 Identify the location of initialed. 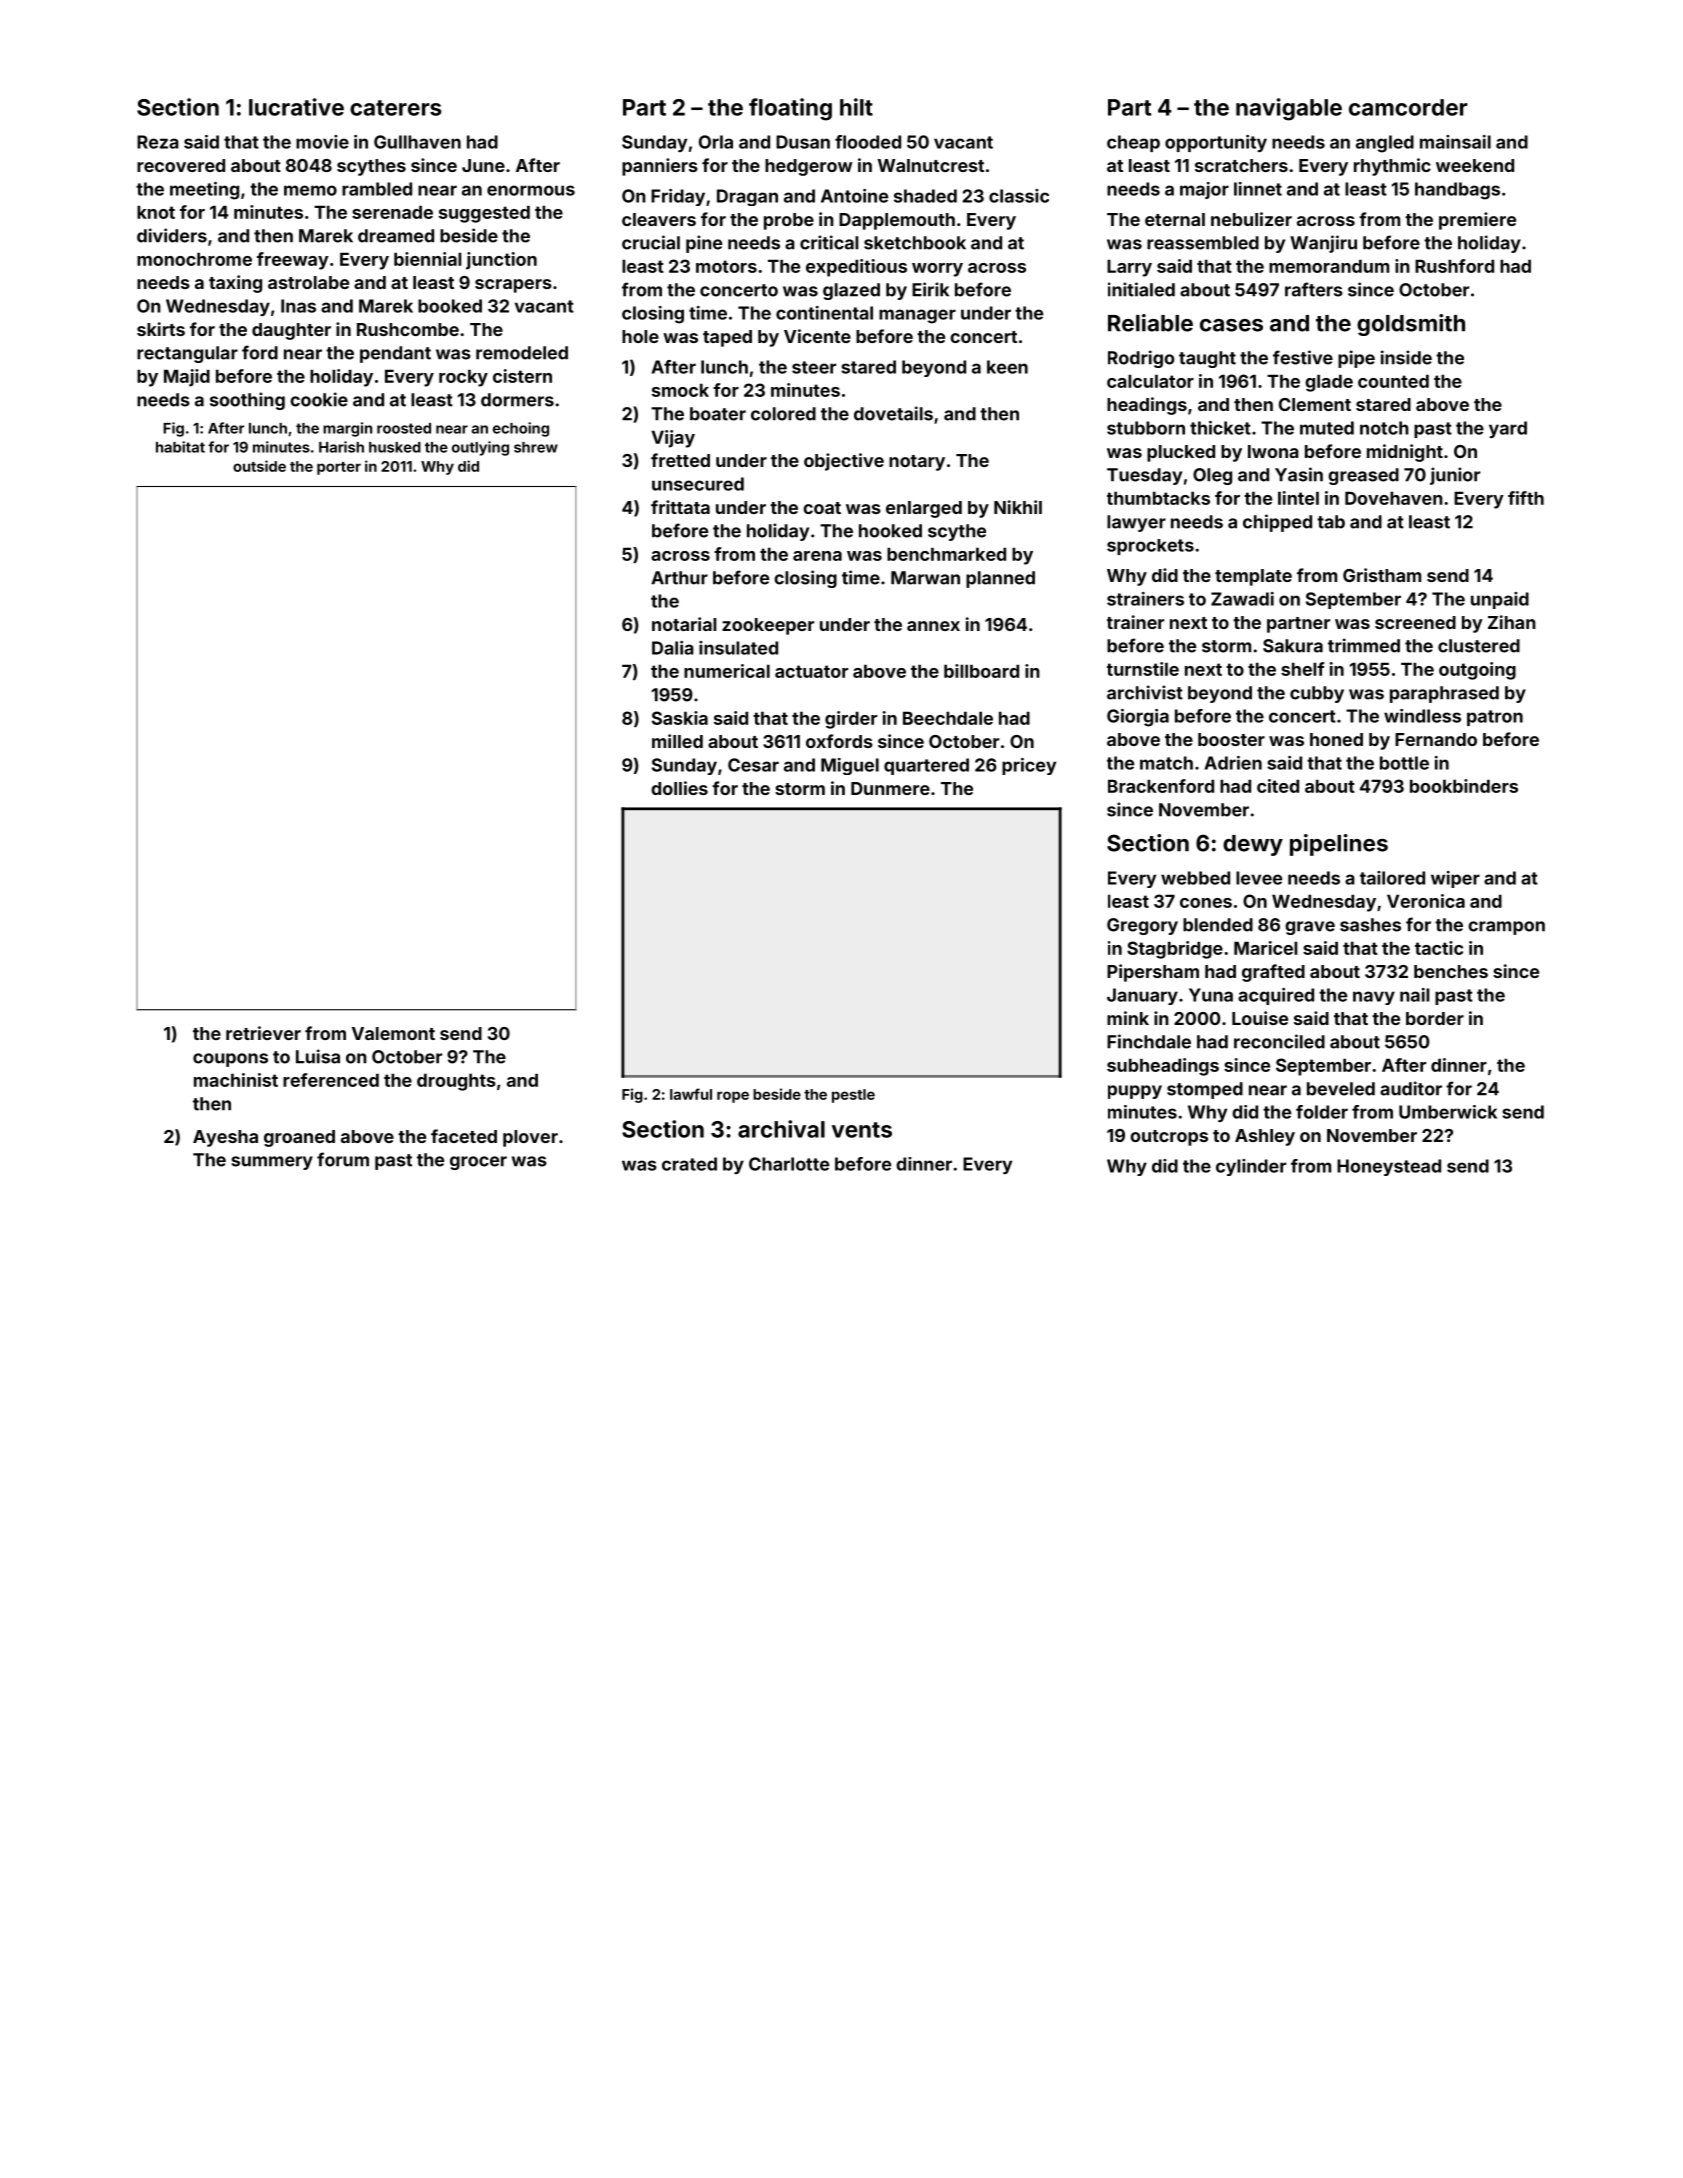
(1141, 289).
